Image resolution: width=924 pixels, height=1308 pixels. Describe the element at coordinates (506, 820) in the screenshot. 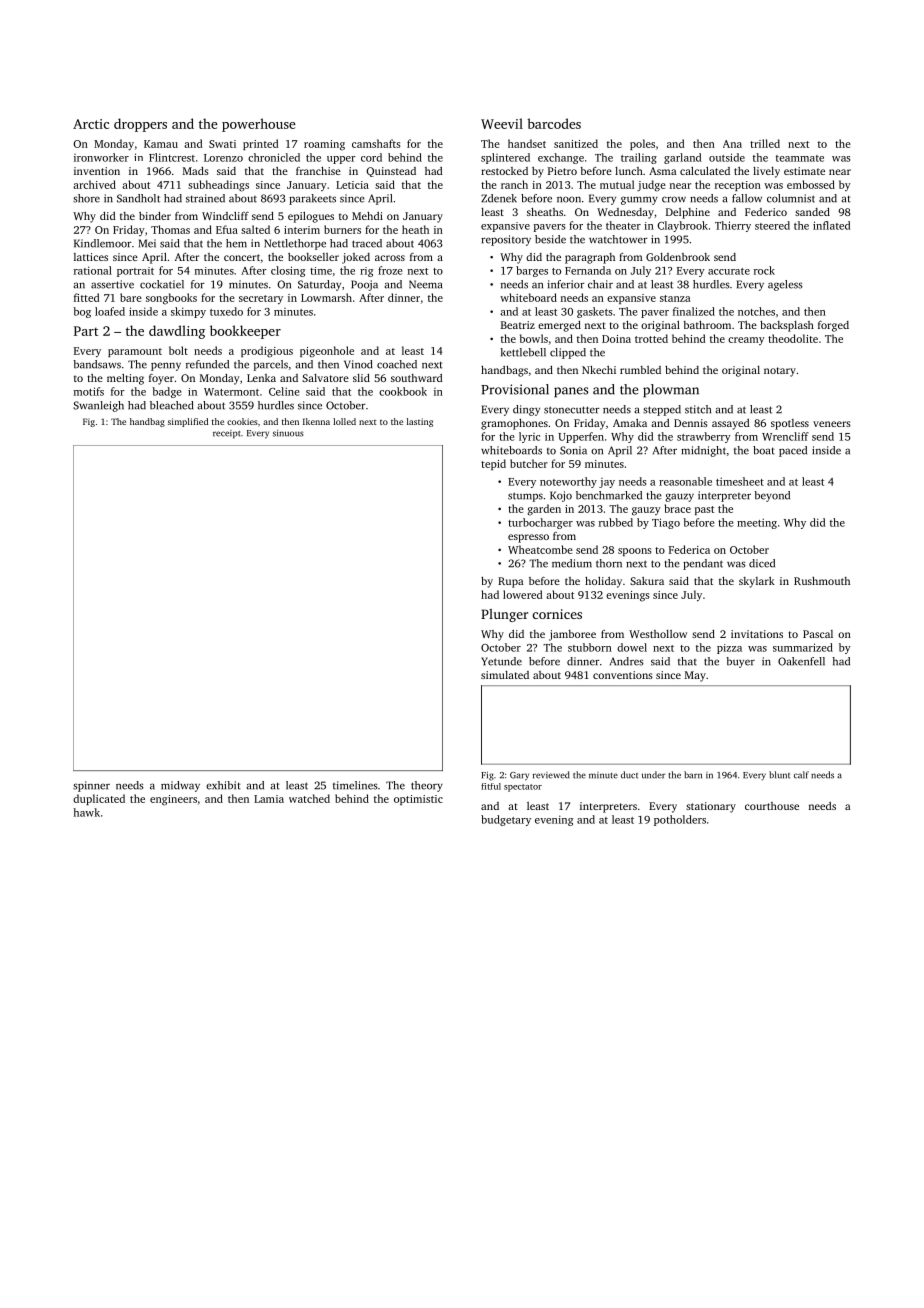

I see `budgetary` at that location.
